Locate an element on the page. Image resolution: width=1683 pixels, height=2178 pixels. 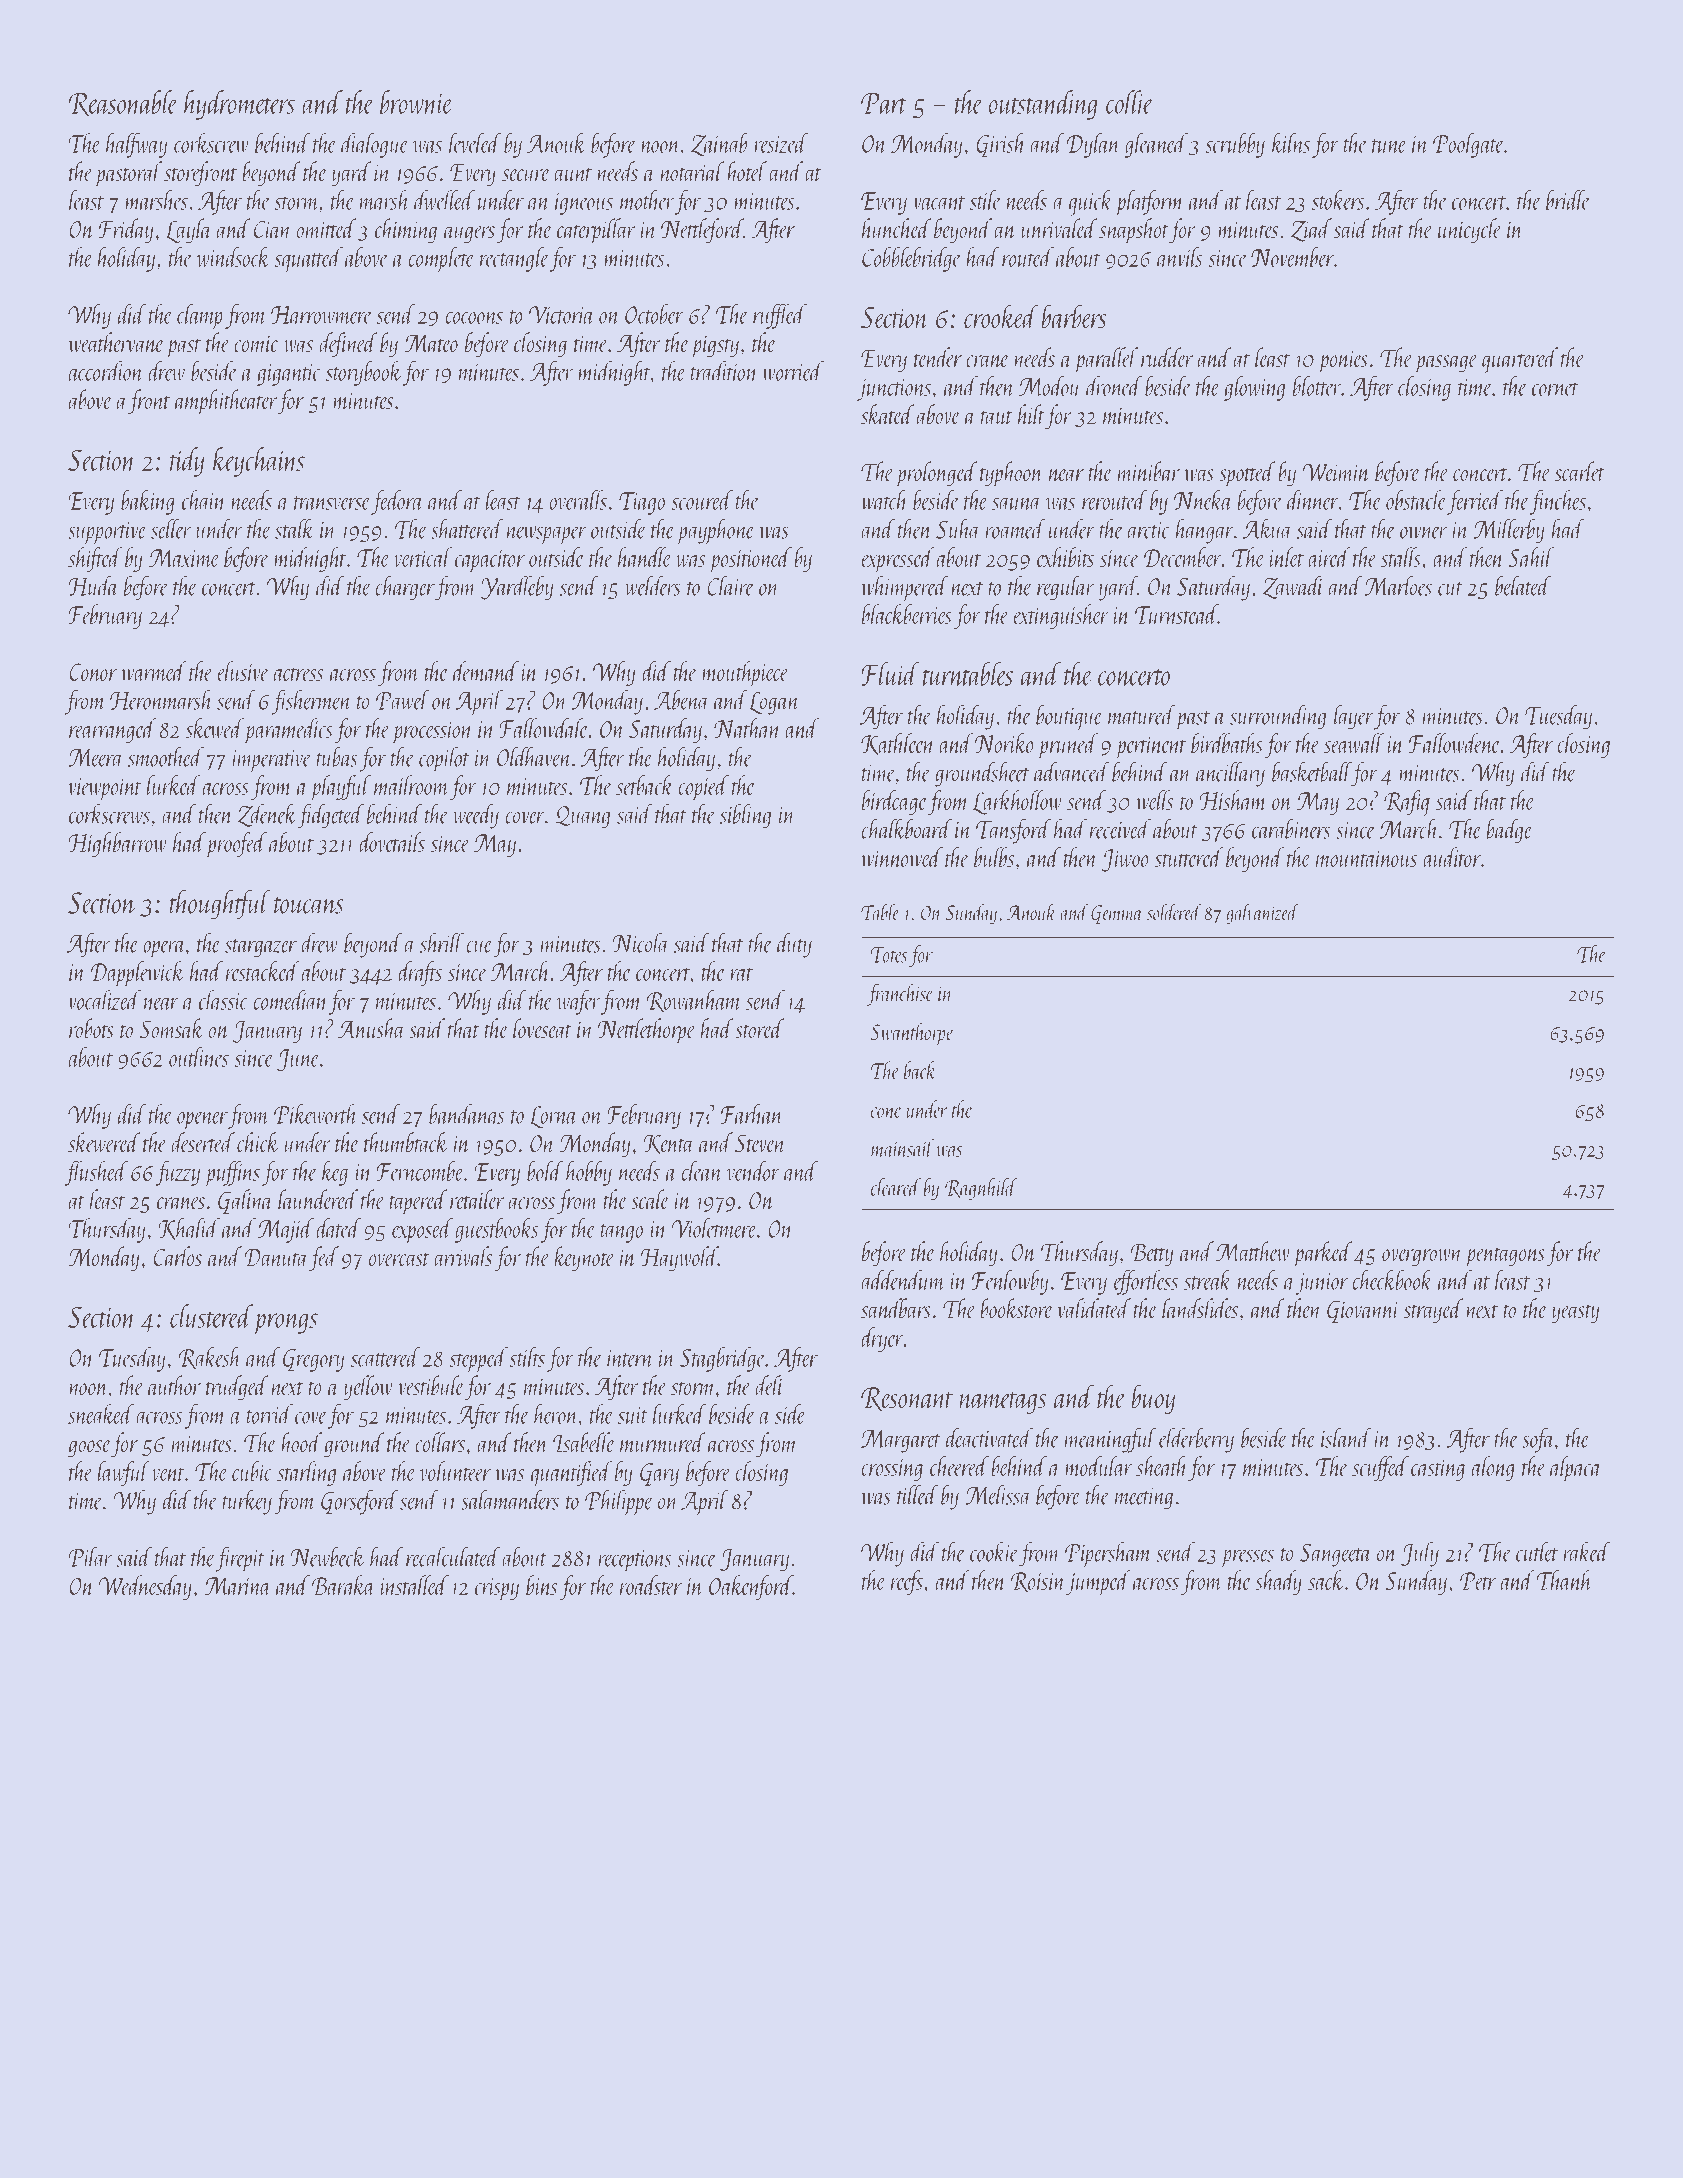
pentagons is located at coordinates (1505, 1257).
